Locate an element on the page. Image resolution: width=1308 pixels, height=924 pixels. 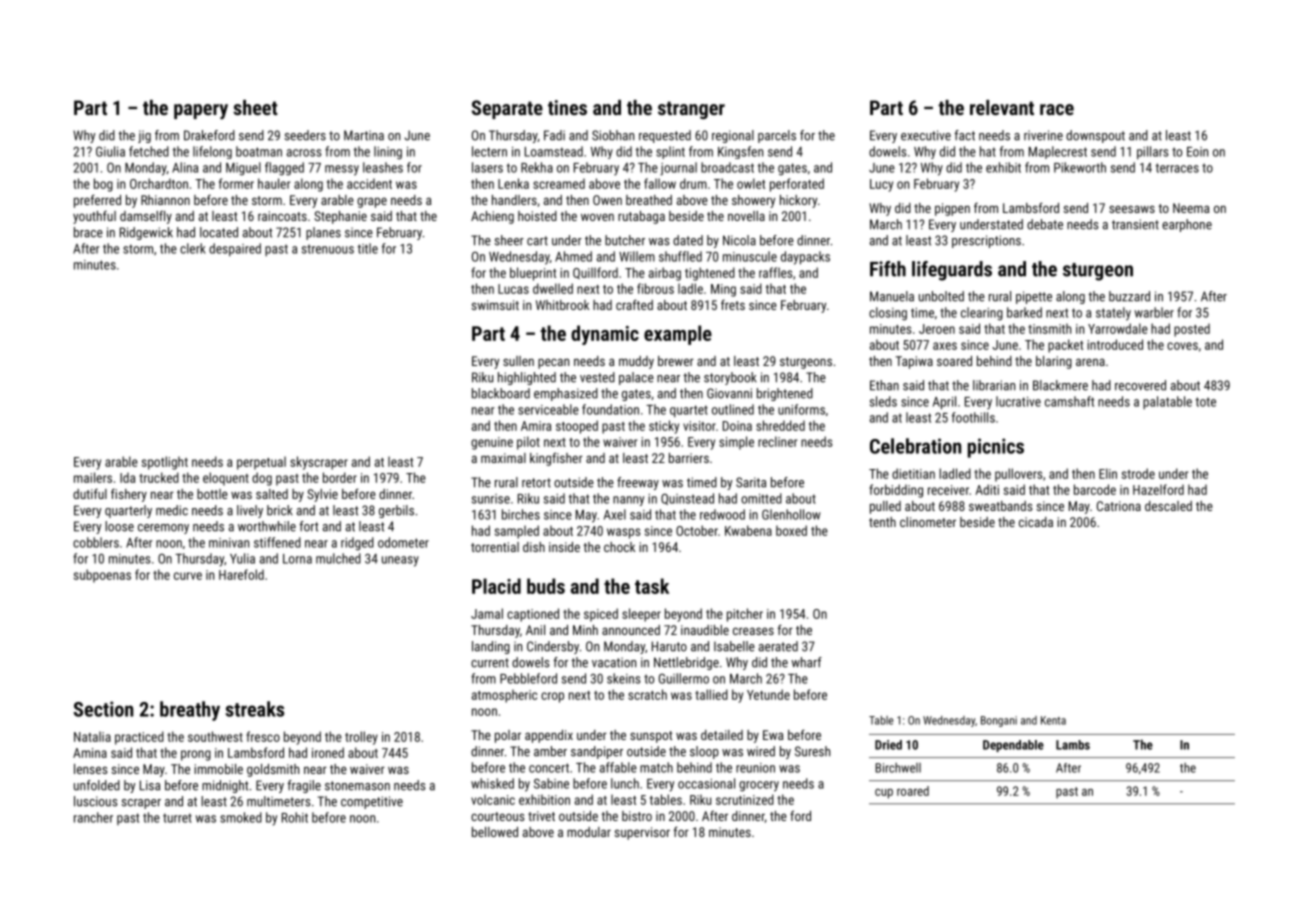
boxed is located at coordinates (791, 530).
